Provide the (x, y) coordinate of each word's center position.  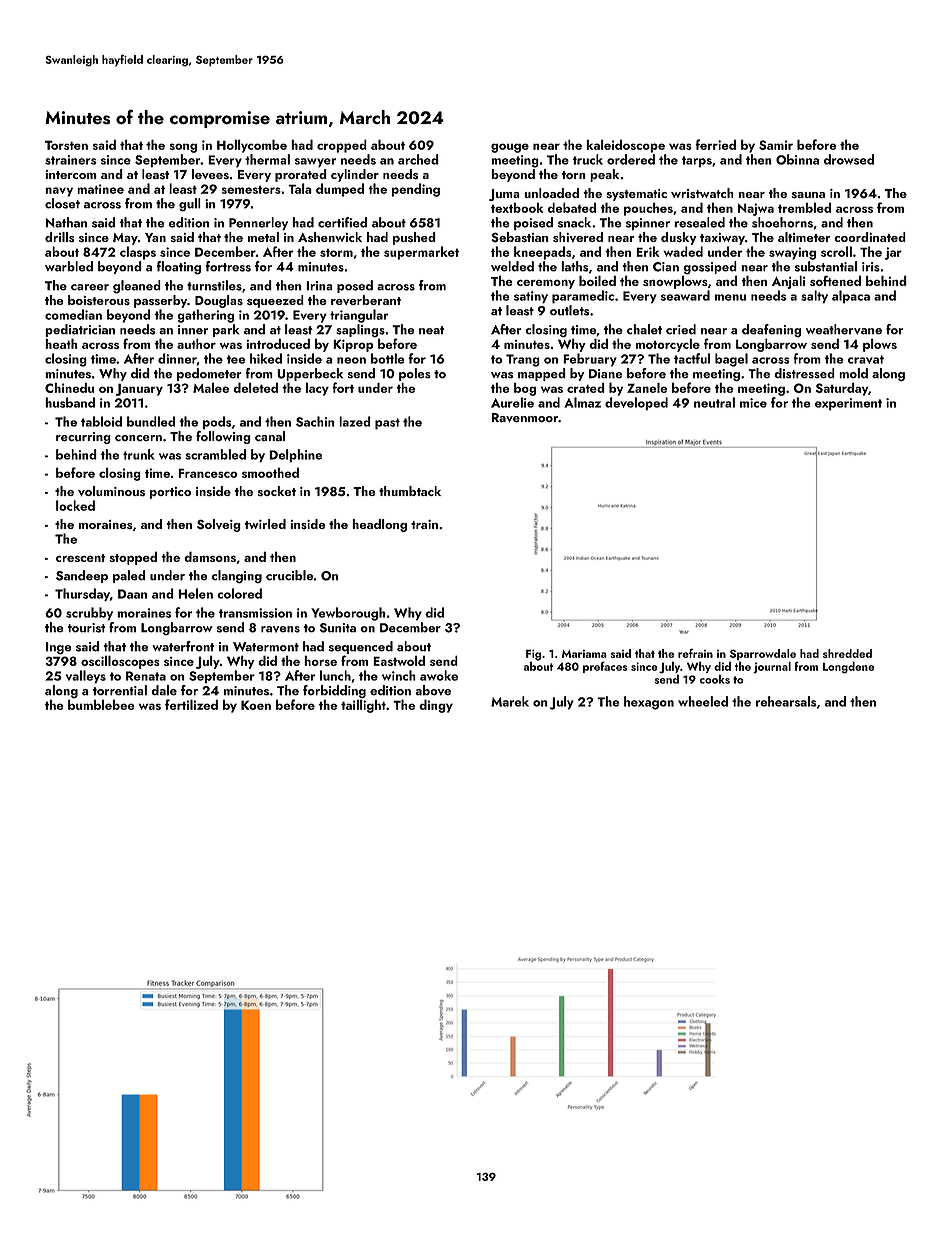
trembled (804, 207)
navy (59, 192)
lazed (355, 421)
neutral (714, 402)
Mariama (584, 654)
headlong (379, 525)
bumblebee (101, 704)
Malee (211, 388)
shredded (847, 653)
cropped (342, 146)
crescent (81, 558)
